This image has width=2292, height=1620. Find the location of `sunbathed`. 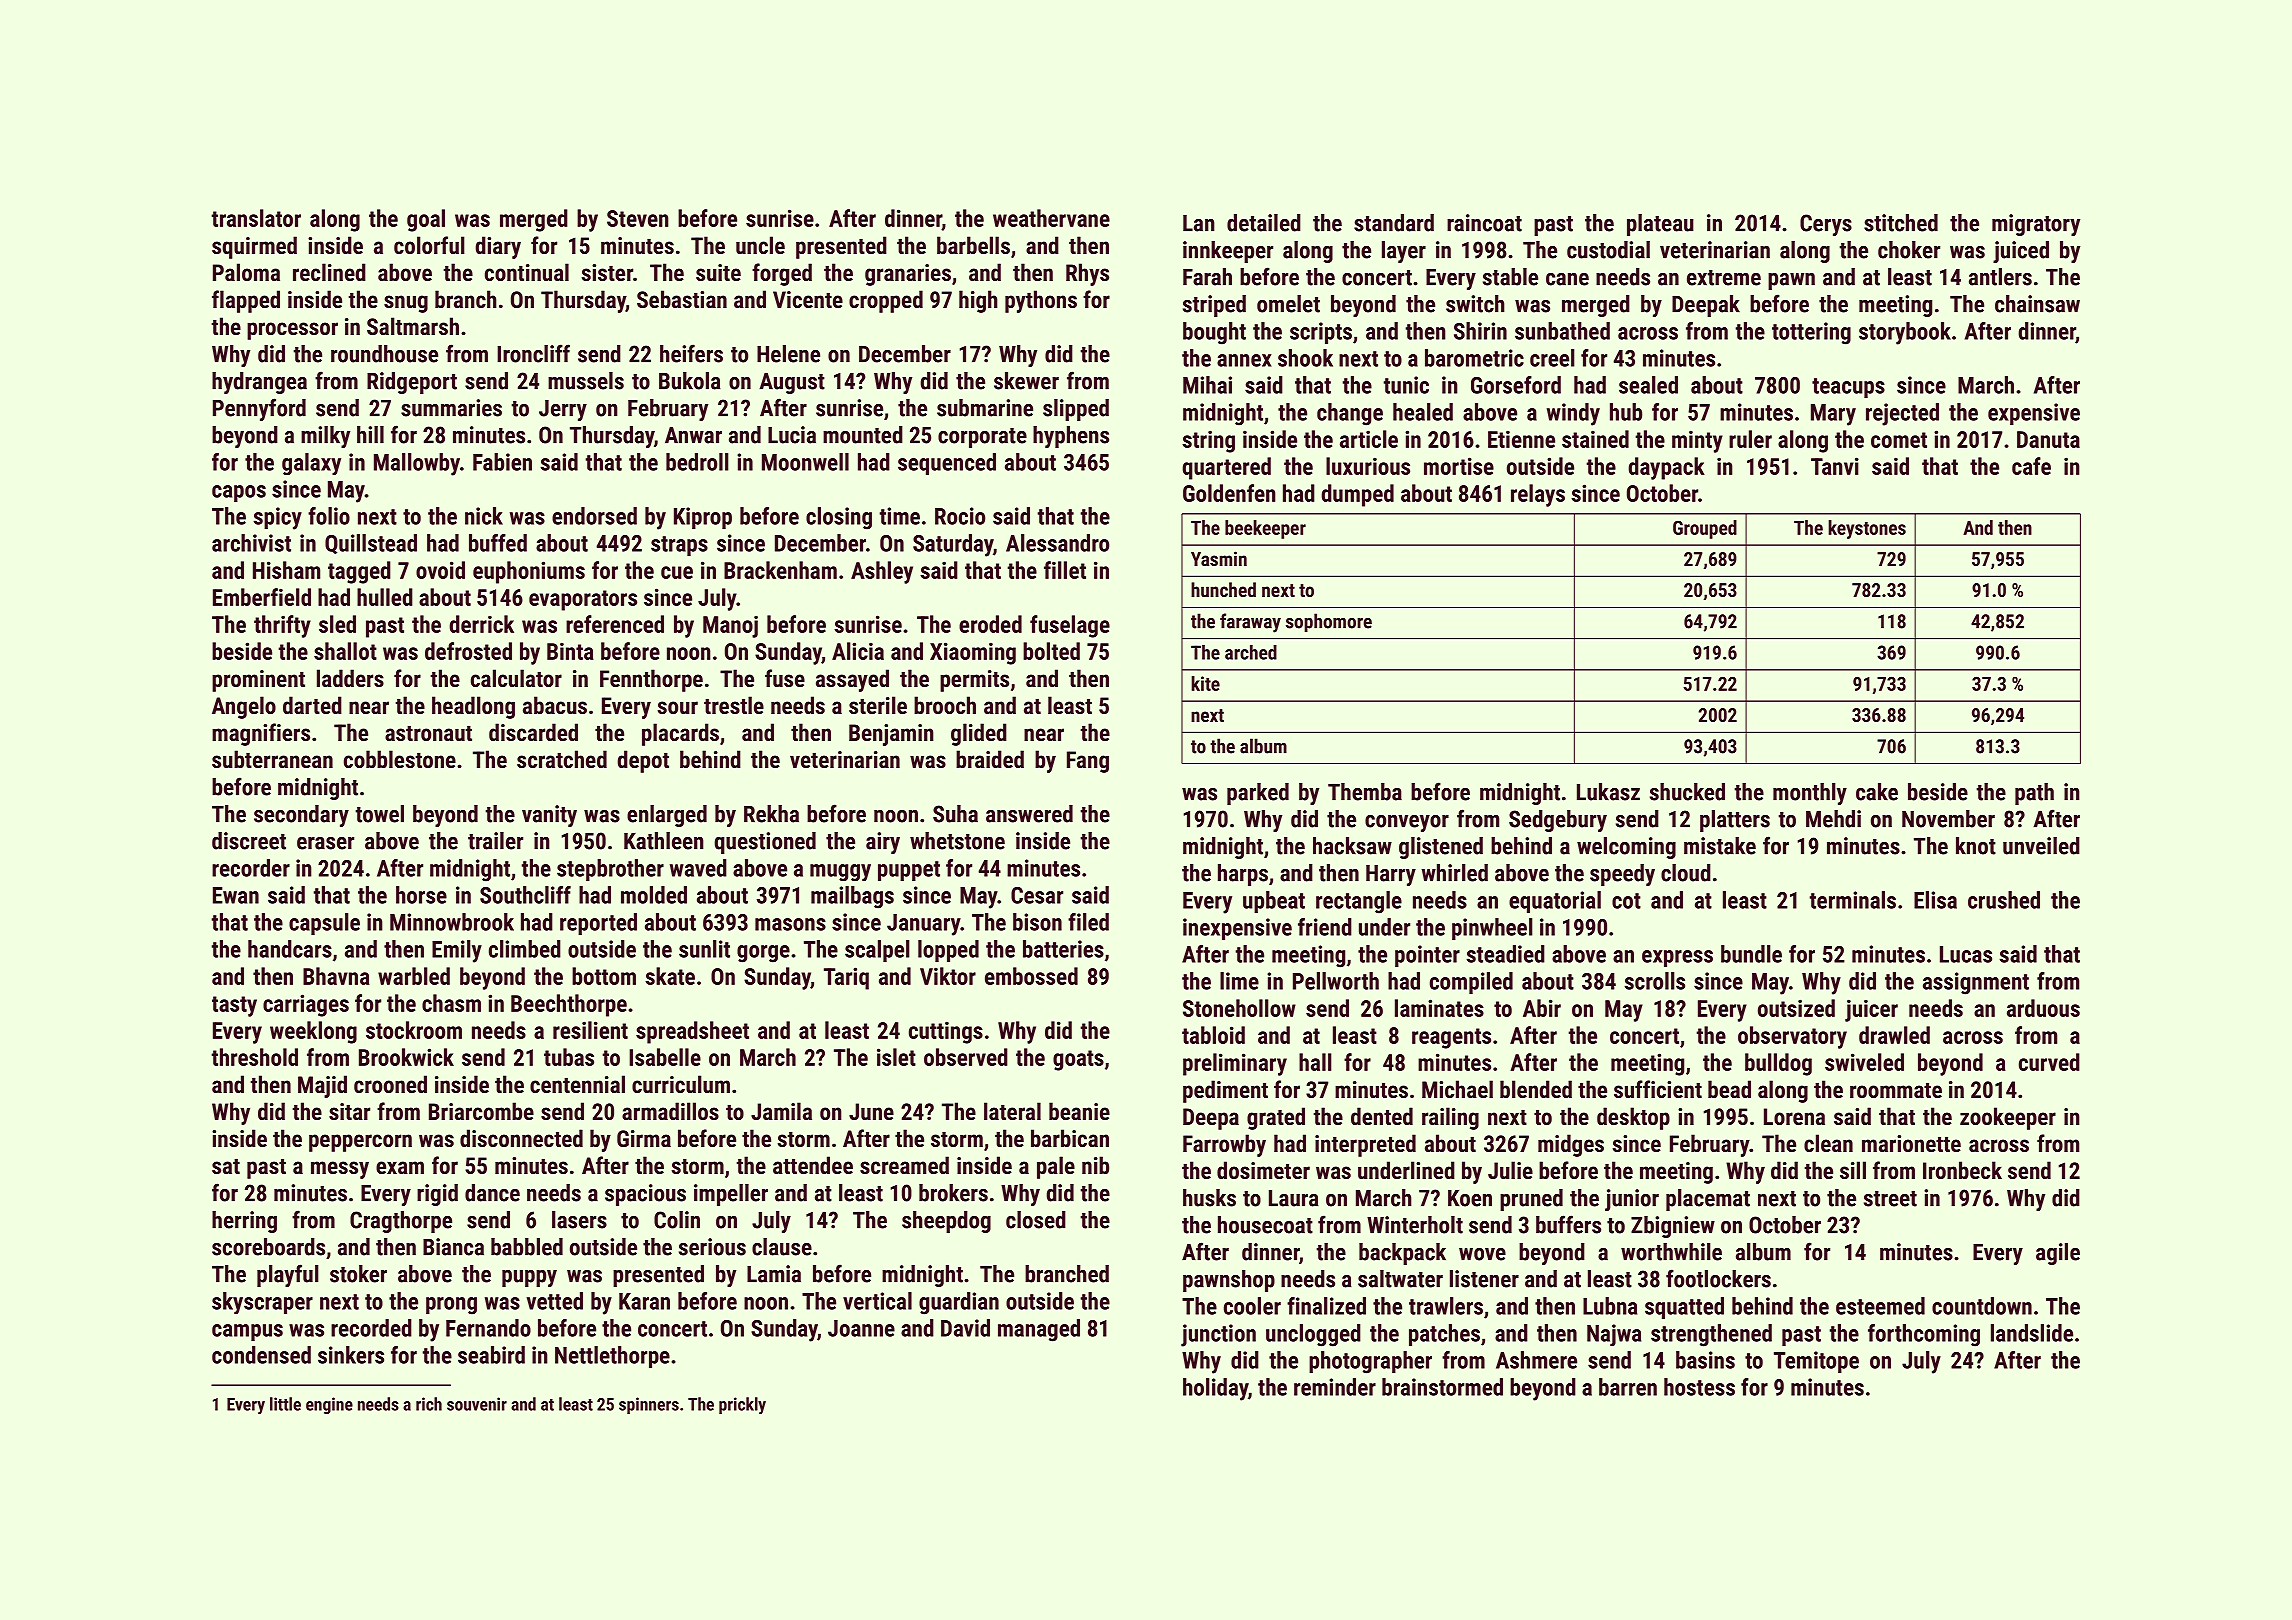

sunbathed is located at coordinates (1562, 331).
